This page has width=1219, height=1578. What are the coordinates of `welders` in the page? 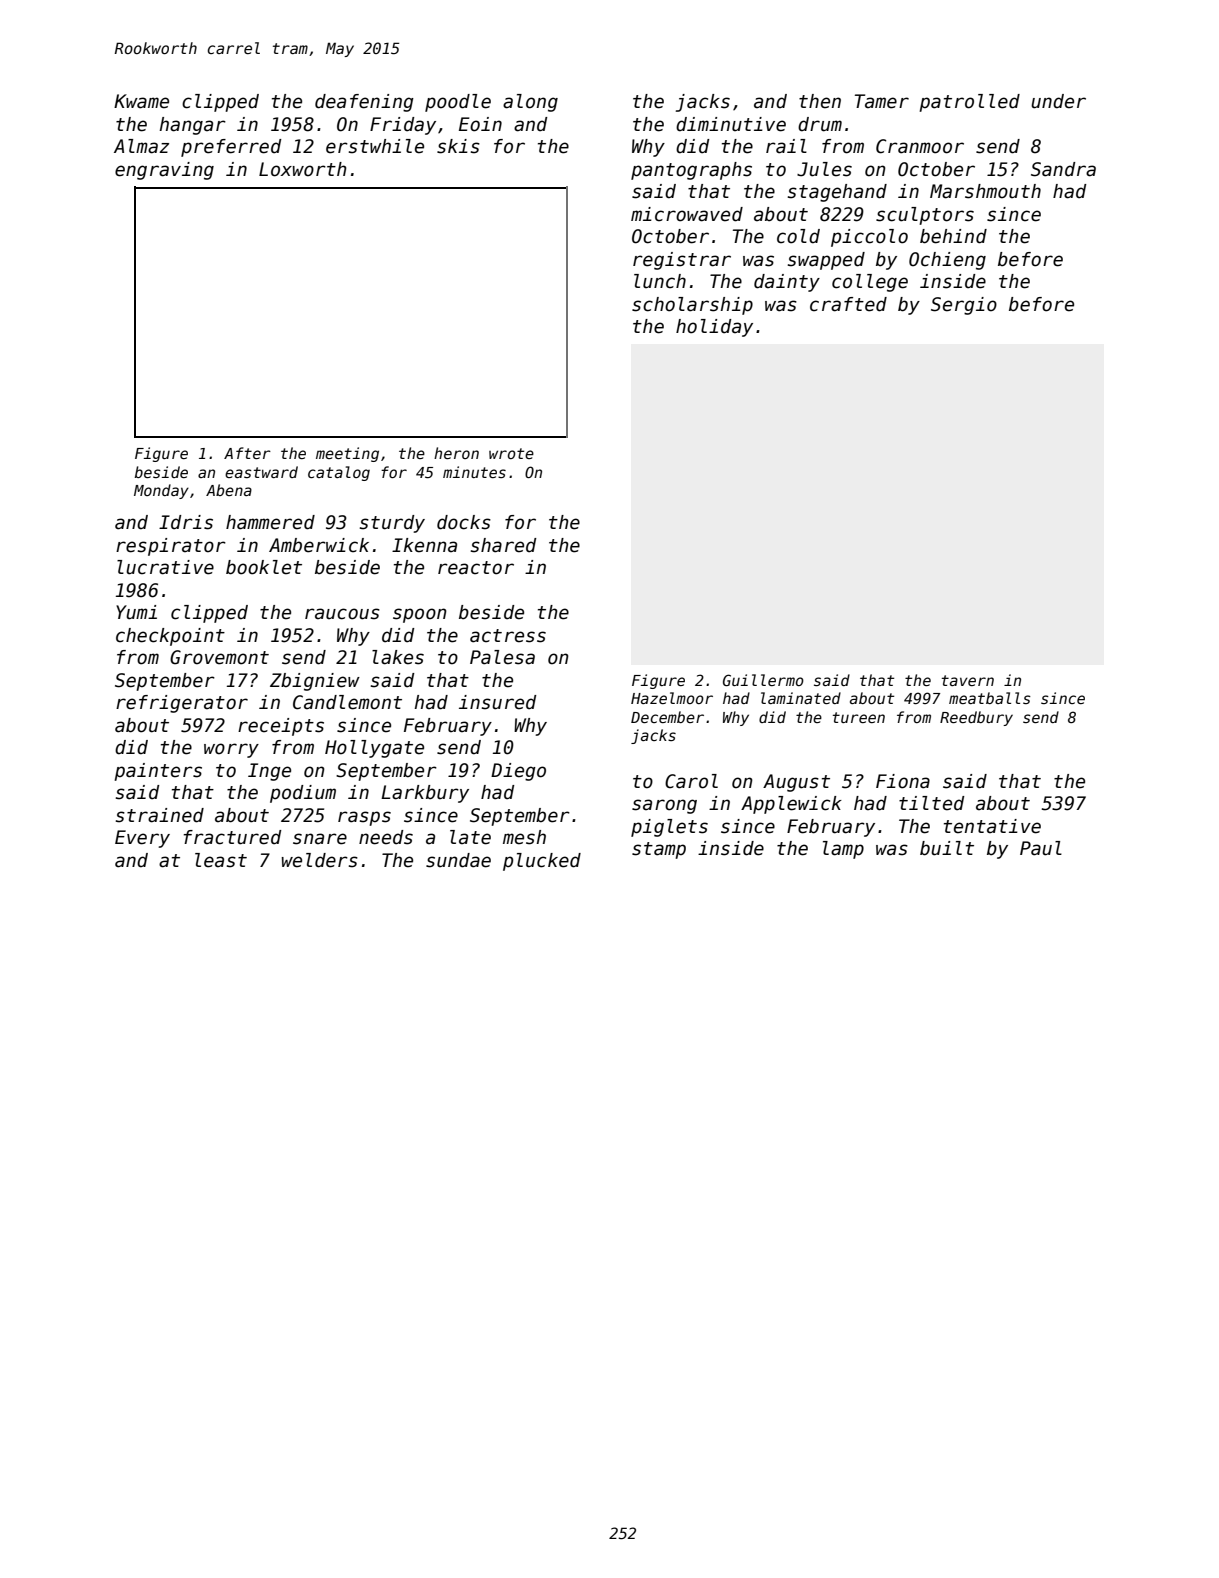 It's located at (320, 860).
